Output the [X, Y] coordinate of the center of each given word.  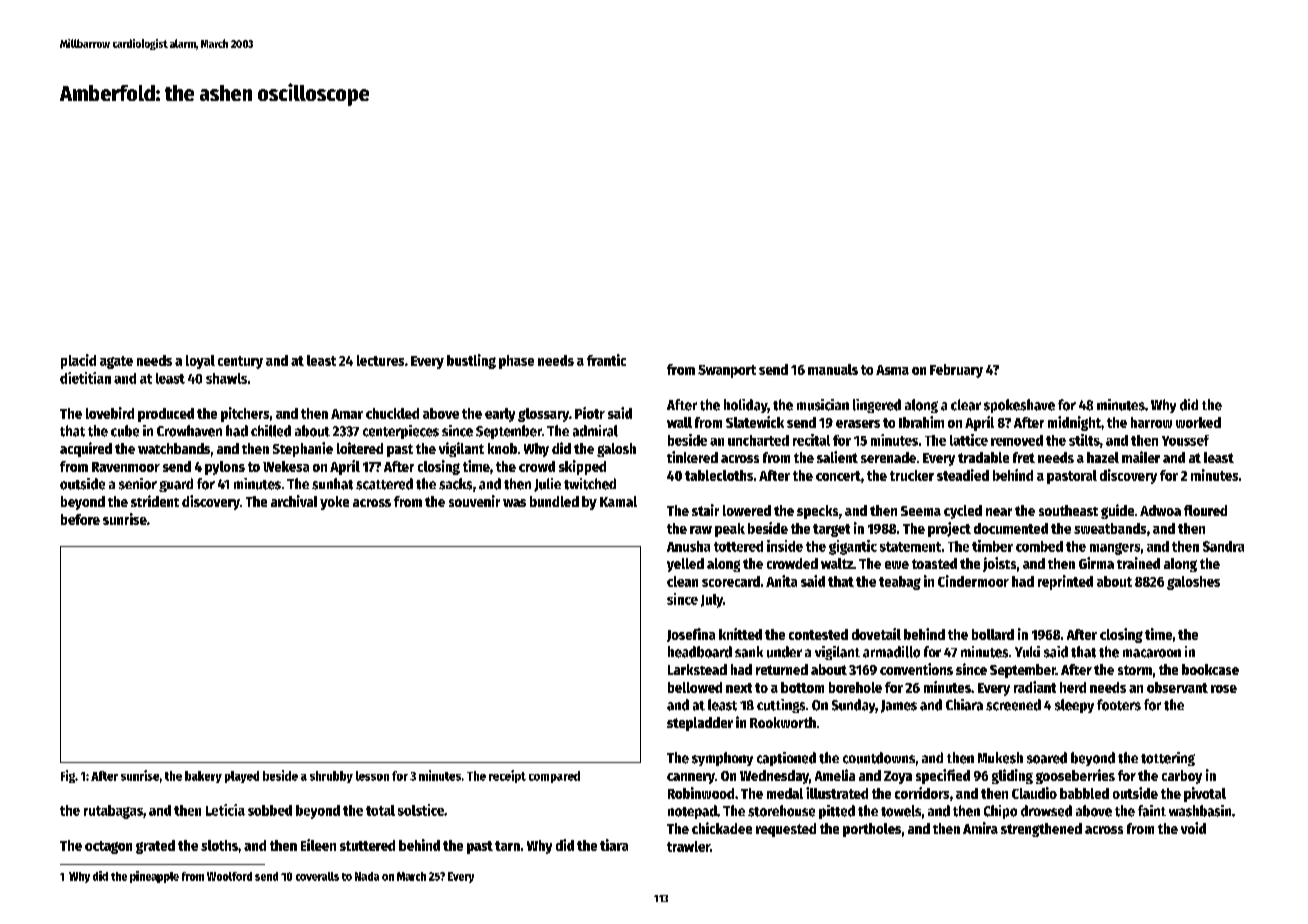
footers [1119, 705]
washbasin [1200, 811]
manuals [833, 369]
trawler [688, 846]
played [242, 777]
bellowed [695, 687]
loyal [200, 362]
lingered [877, 406]
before [80, 519]
